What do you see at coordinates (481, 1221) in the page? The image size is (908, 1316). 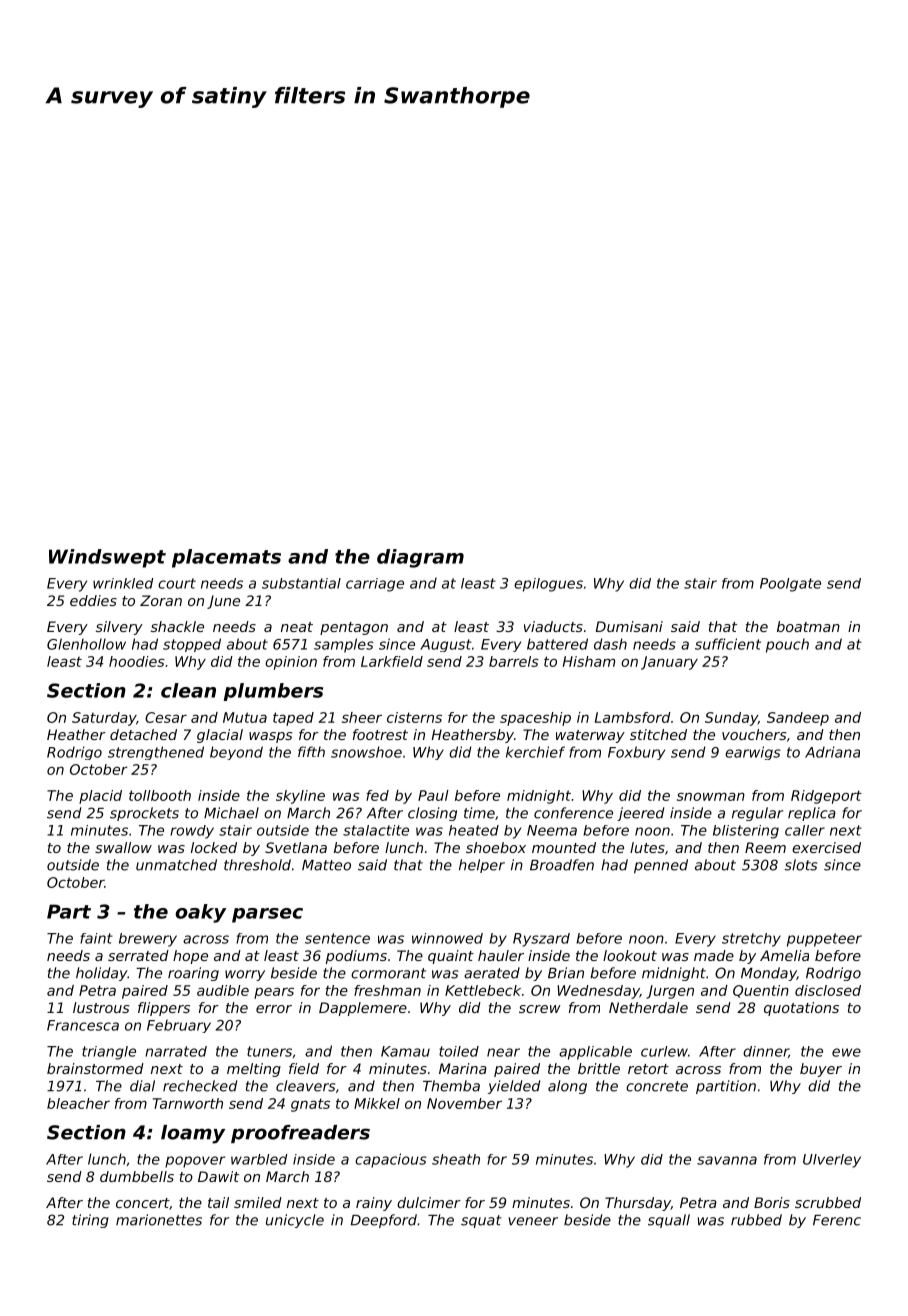 I see `squat` at bounding box center [481, 1221].
